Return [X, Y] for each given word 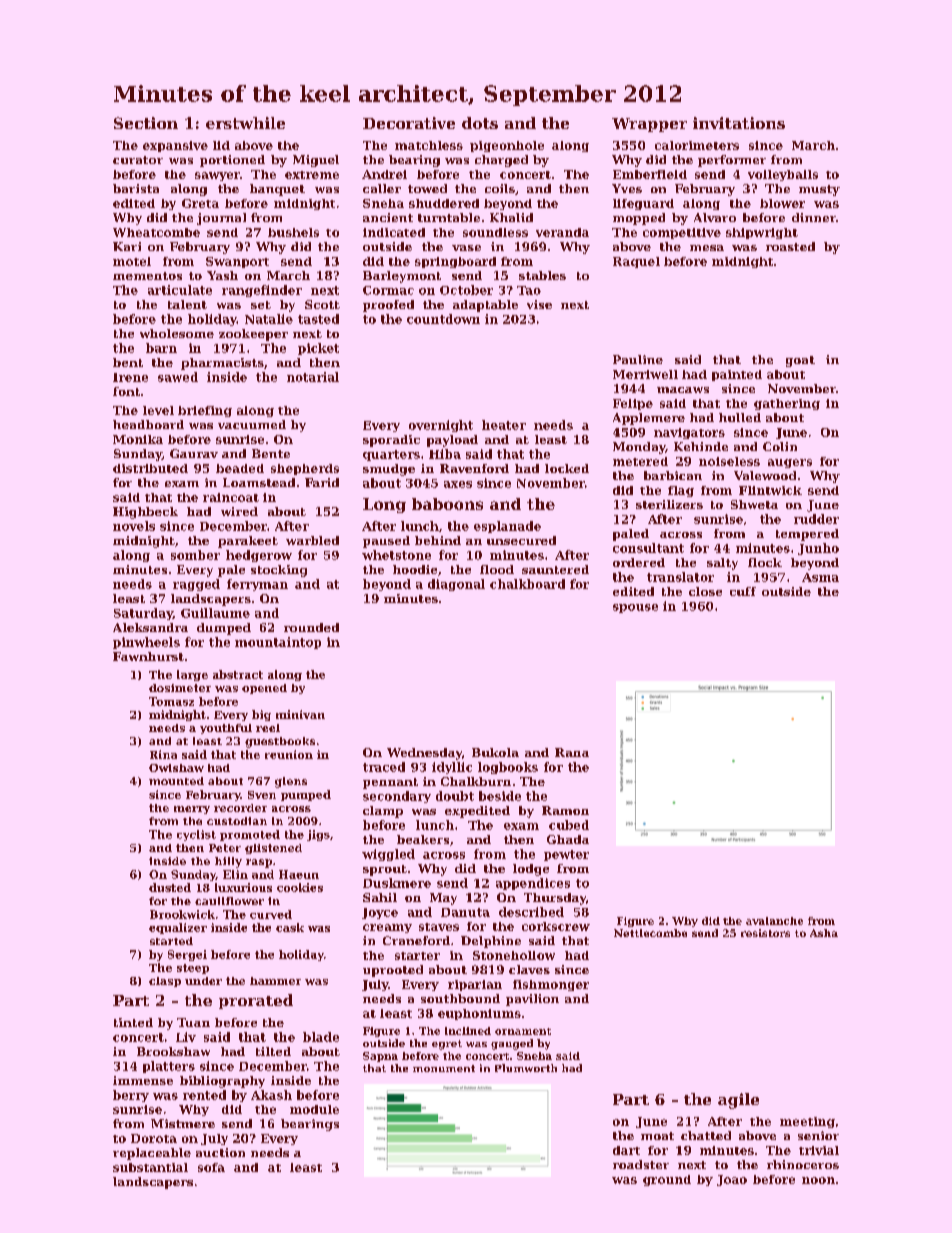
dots [480, 123]
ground [667, 1180]
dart [626, 1150]
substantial [150, 1167]
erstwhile [245, 123]
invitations [739, 123]
